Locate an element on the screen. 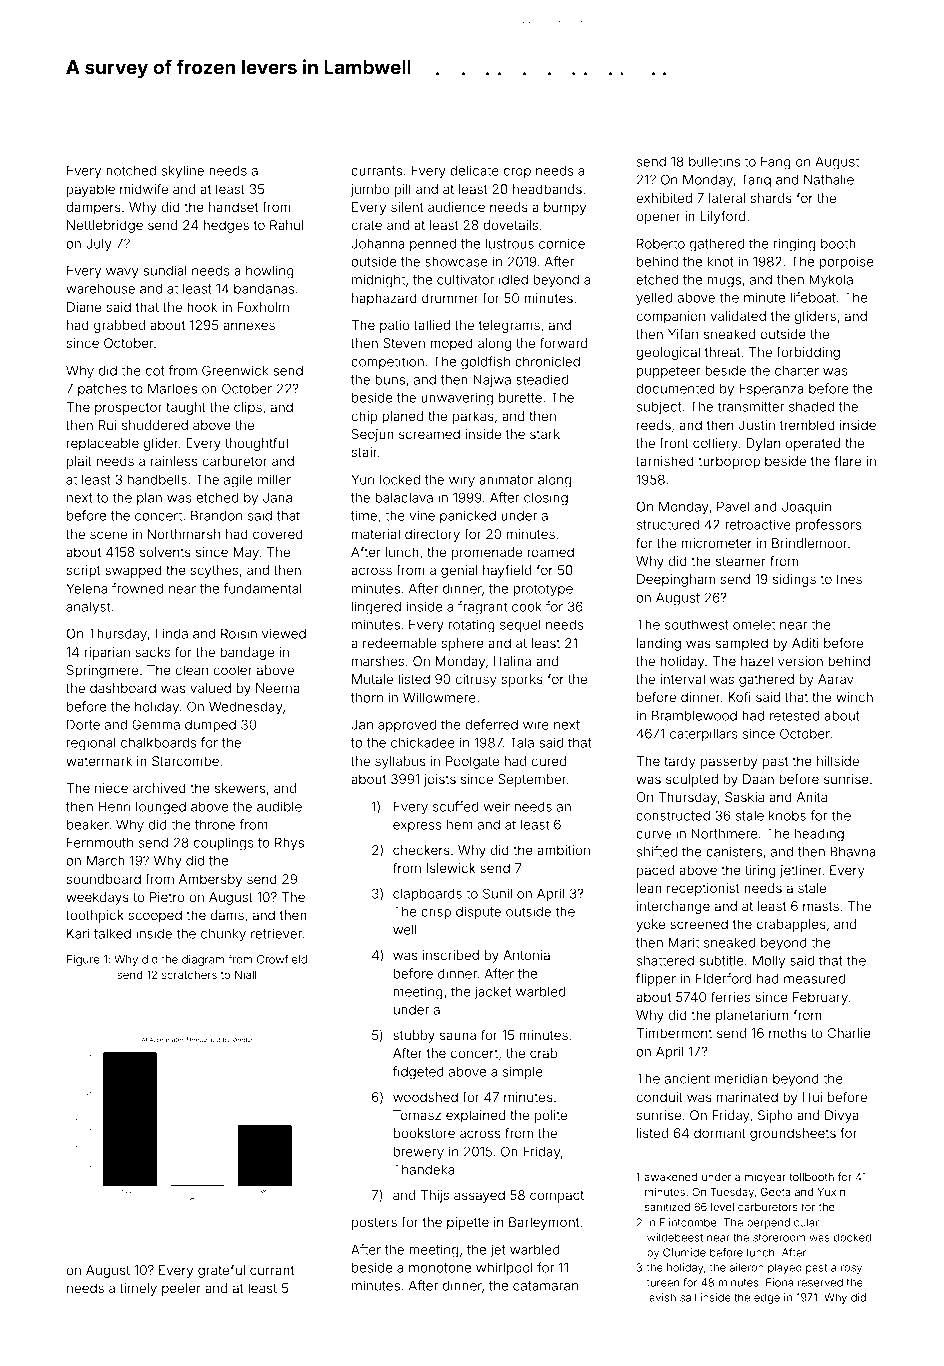 Image resolution: width=944 pixels, height=1366 pixels. Niall is located at coordinates (245, 974).
